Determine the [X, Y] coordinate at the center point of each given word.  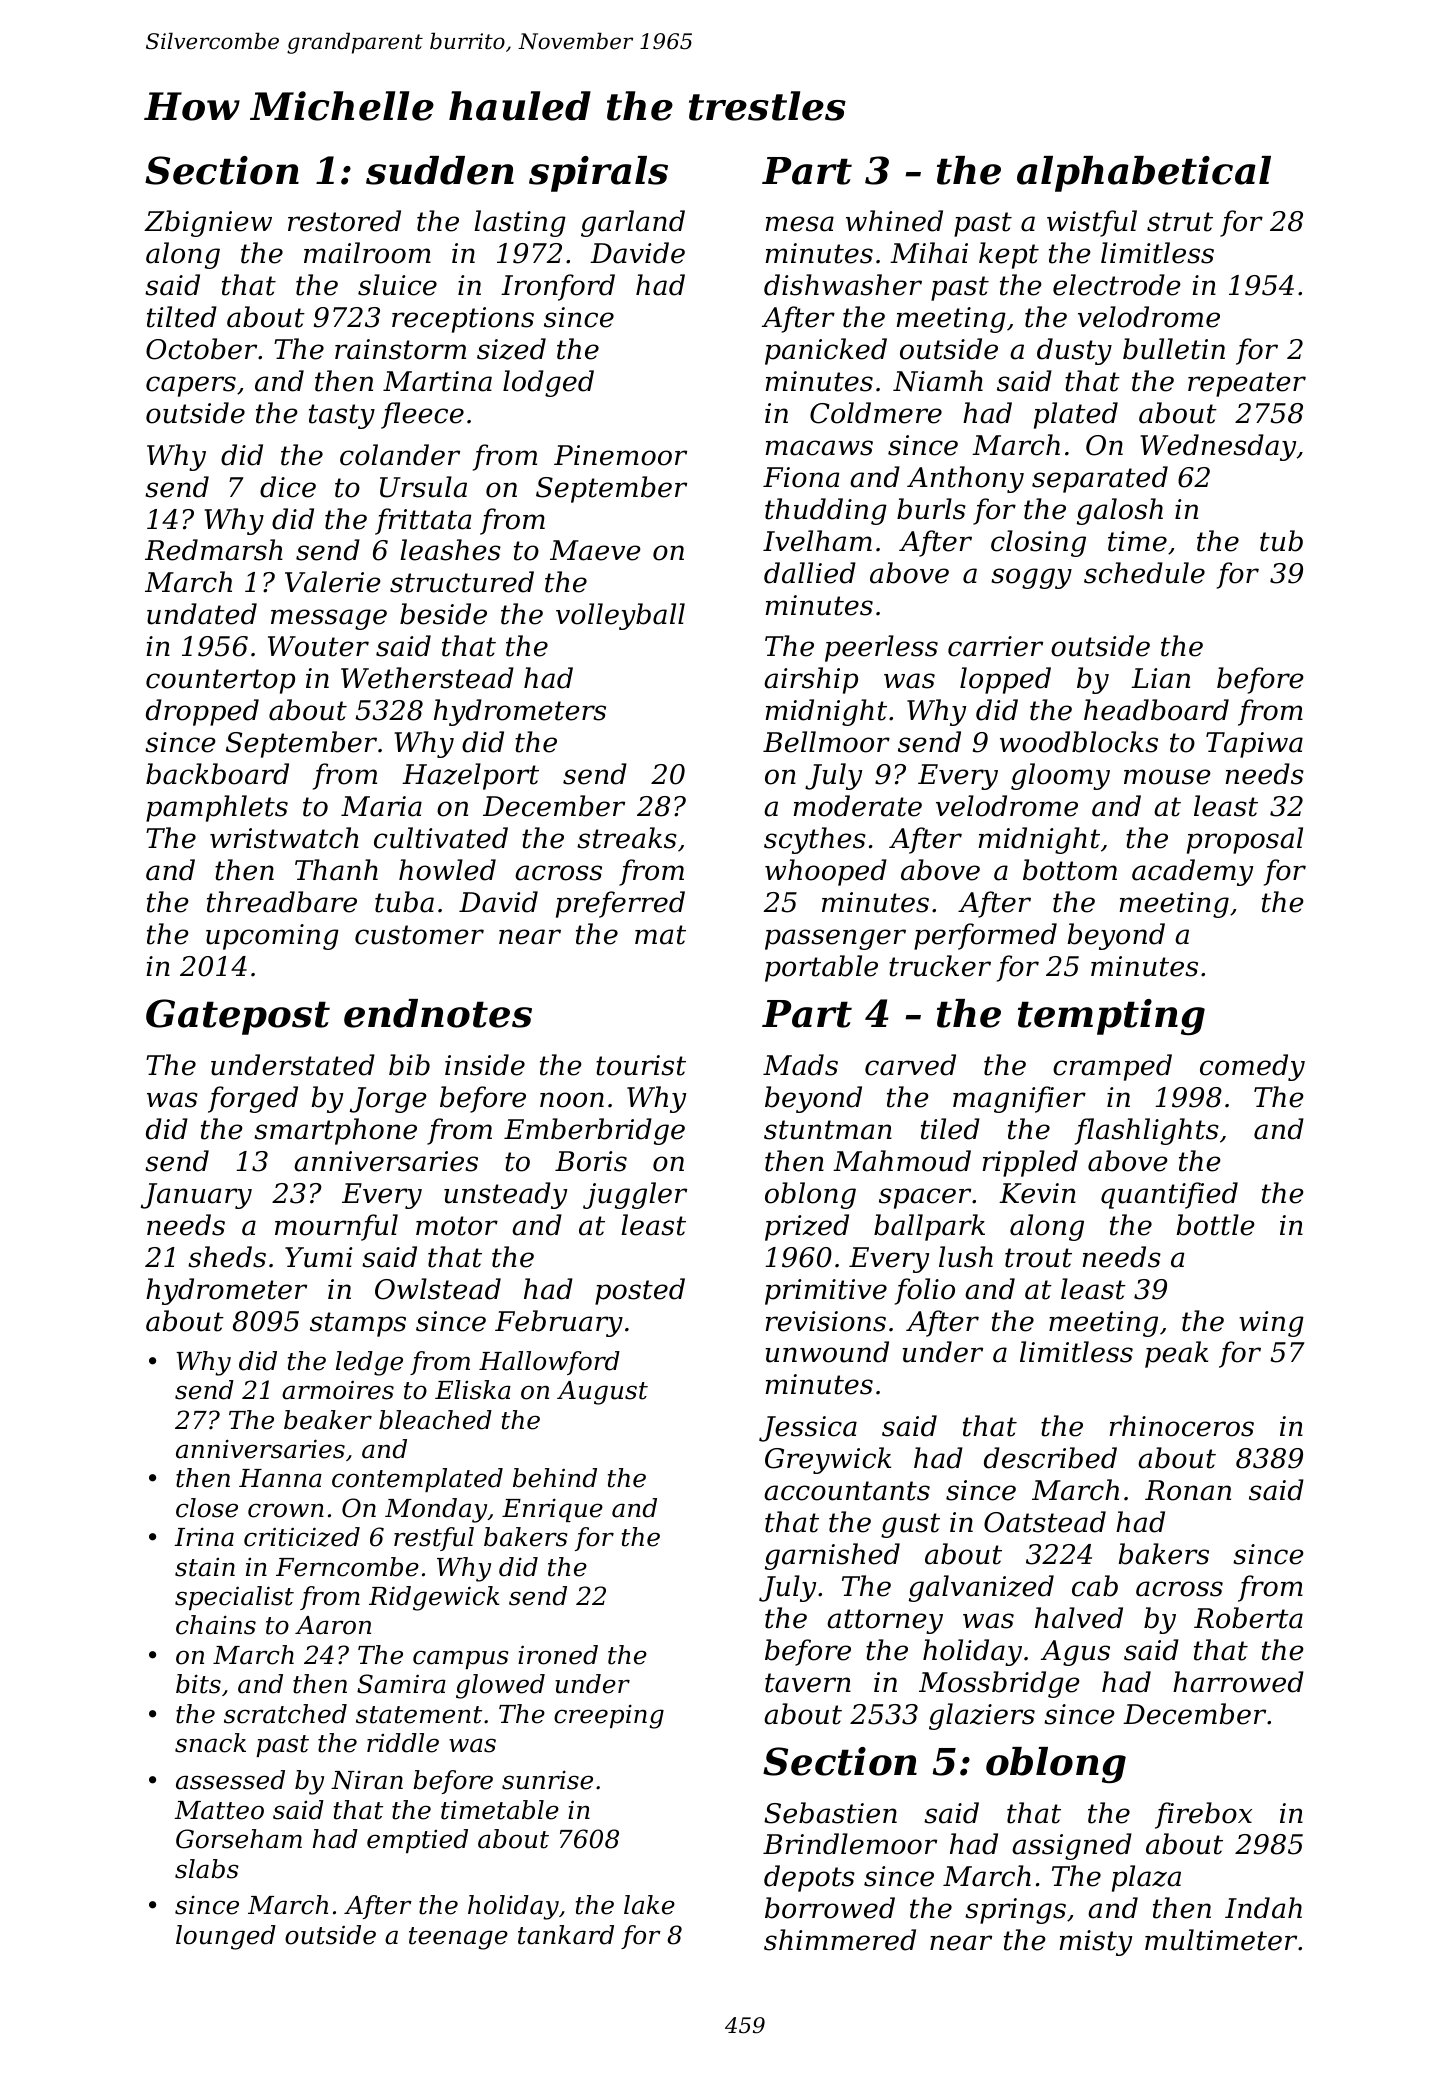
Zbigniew [208, 223]
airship [811, 680]
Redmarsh [214, 550]
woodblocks [1079, 742]
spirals [598, 174]
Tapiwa [1254, 745]
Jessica [808, 1429]
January [196, 1196]
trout [1038, 1258]
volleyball [620, 616]
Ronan [1188, 1490]
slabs [207, 1869]
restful [434, 1539]
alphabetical [1144, 174]
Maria [381, 806]
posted [640, 1291]
